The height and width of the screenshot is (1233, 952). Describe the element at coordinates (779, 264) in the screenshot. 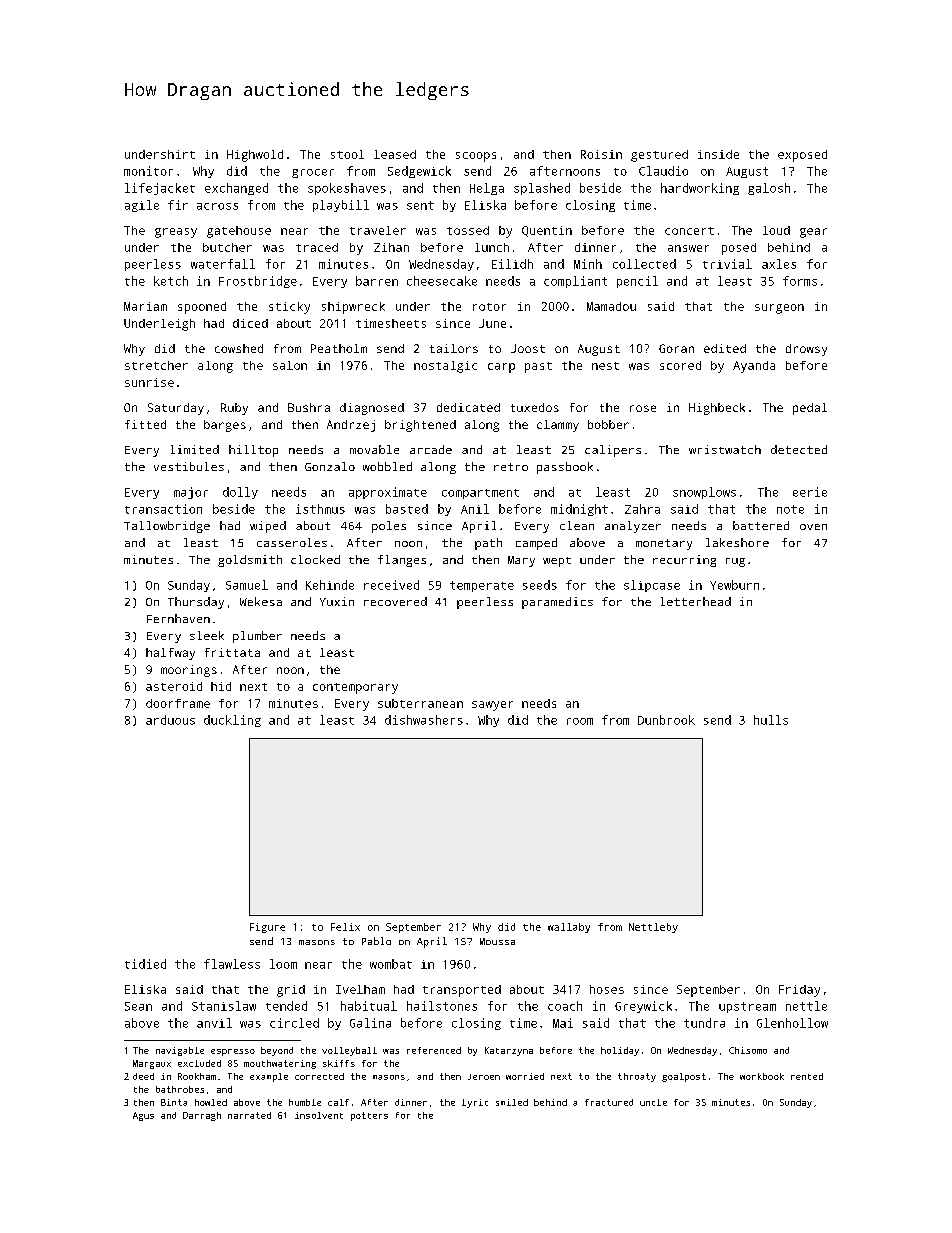

I see `axles` at that location.
